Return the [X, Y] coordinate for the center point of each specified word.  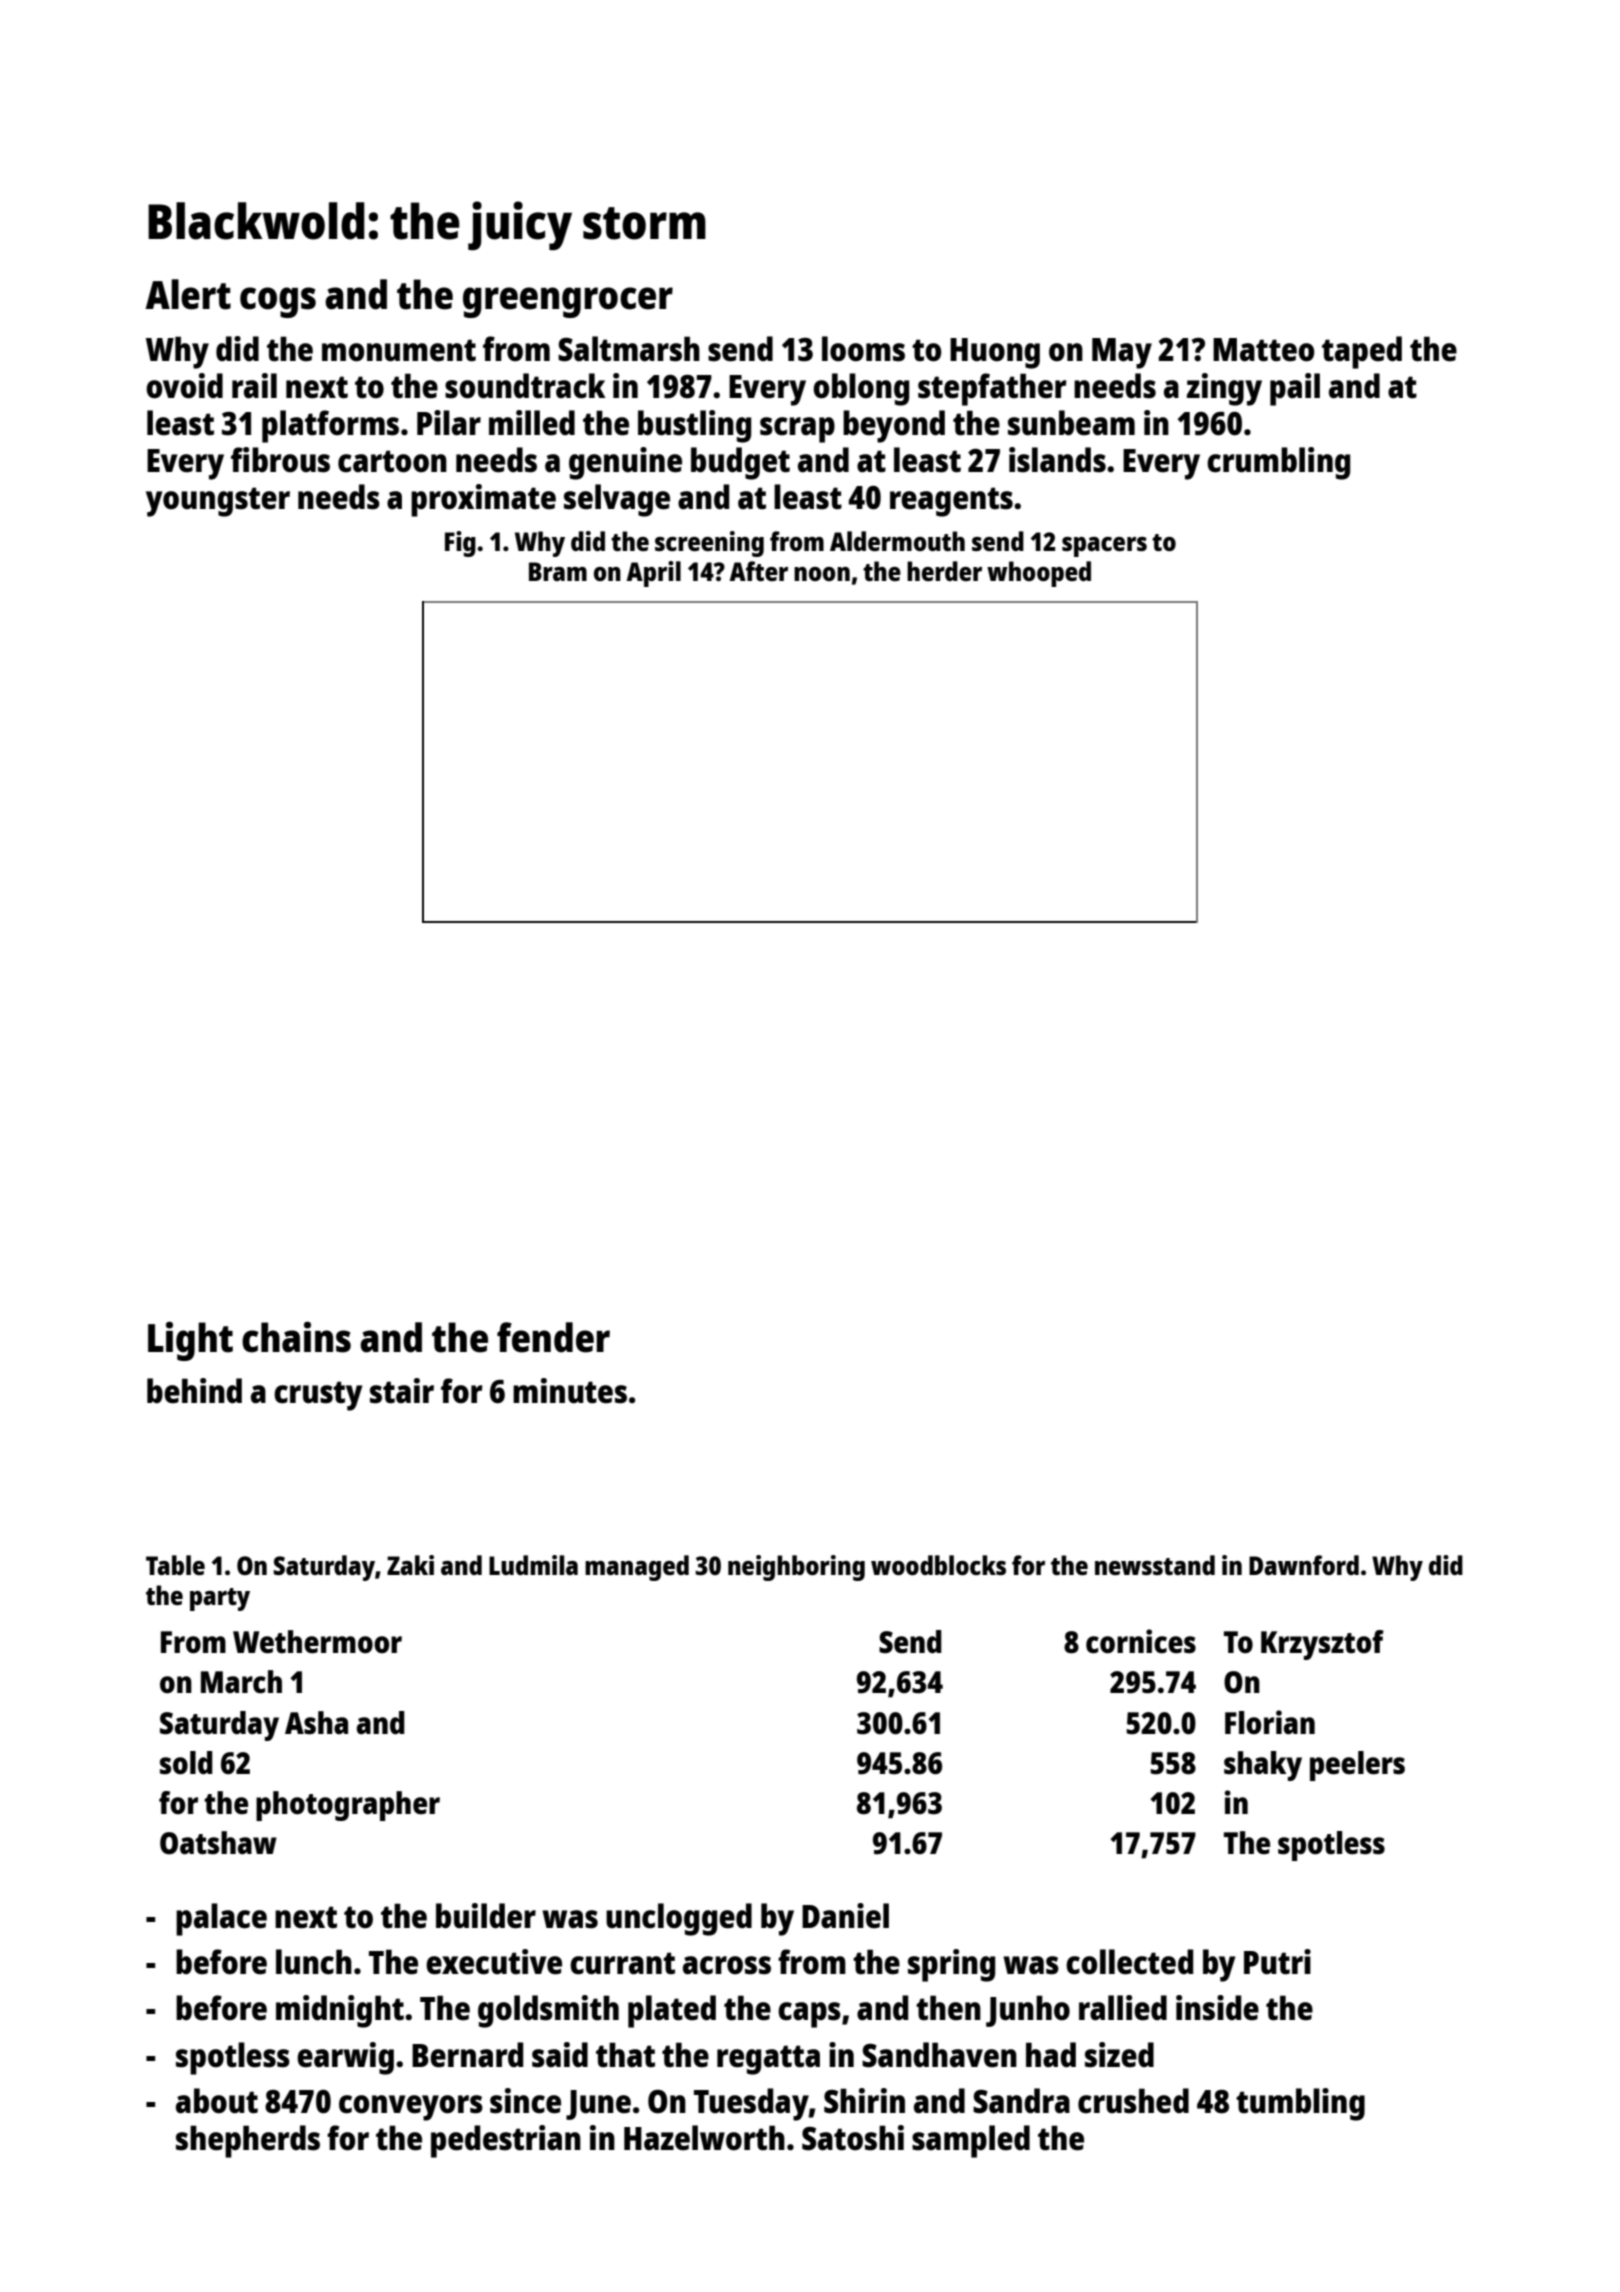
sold [186, 1762]
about [217, 2101]
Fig [460, 544]
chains [296, 1337]
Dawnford [1304, 1565]
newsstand [1155, 1565]
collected [1129, 1962]
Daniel [845, 1916]
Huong [995, 353]
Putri [1277, 1962]
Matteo [1264, 350]
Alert [188, 294]
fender [553, 1337]
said [560, 2055]
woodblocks [938, 1565]
